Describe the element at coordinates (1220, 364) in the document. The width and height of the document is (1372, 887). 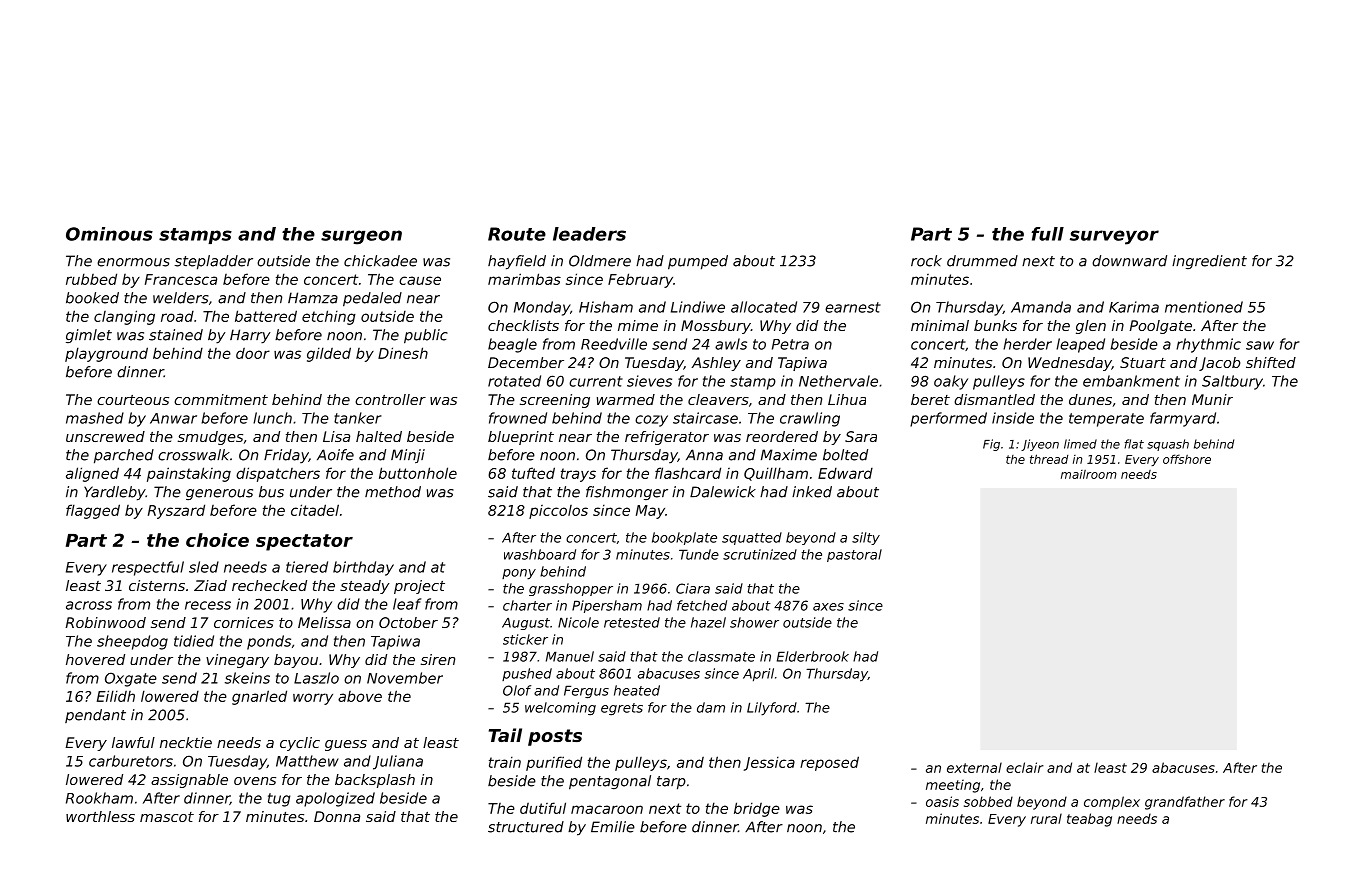
I see `Jacob` at that location.
